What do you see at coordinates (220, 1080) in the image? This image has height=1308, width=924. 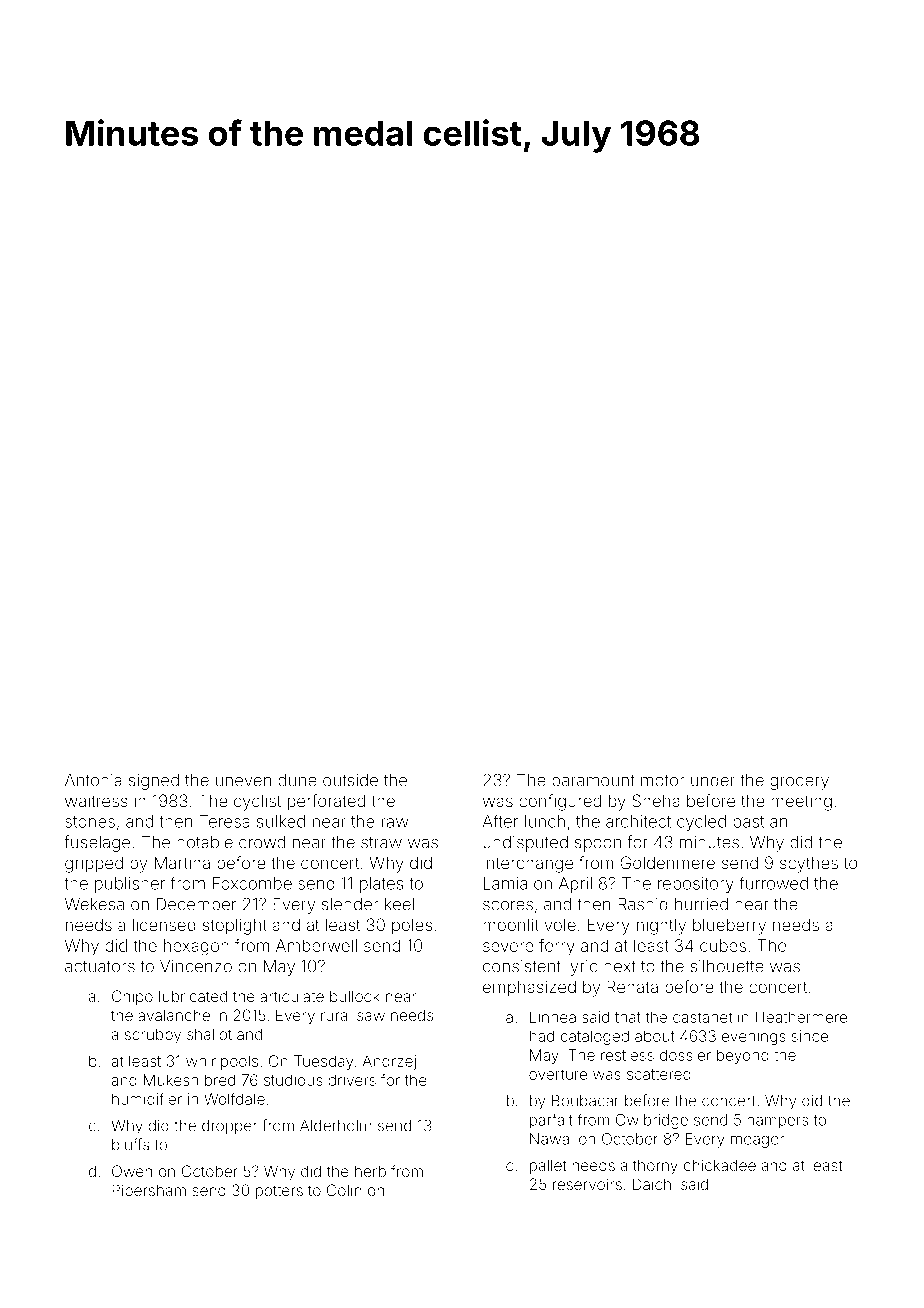 I see `bred` at bounding box center [220, 1080].
